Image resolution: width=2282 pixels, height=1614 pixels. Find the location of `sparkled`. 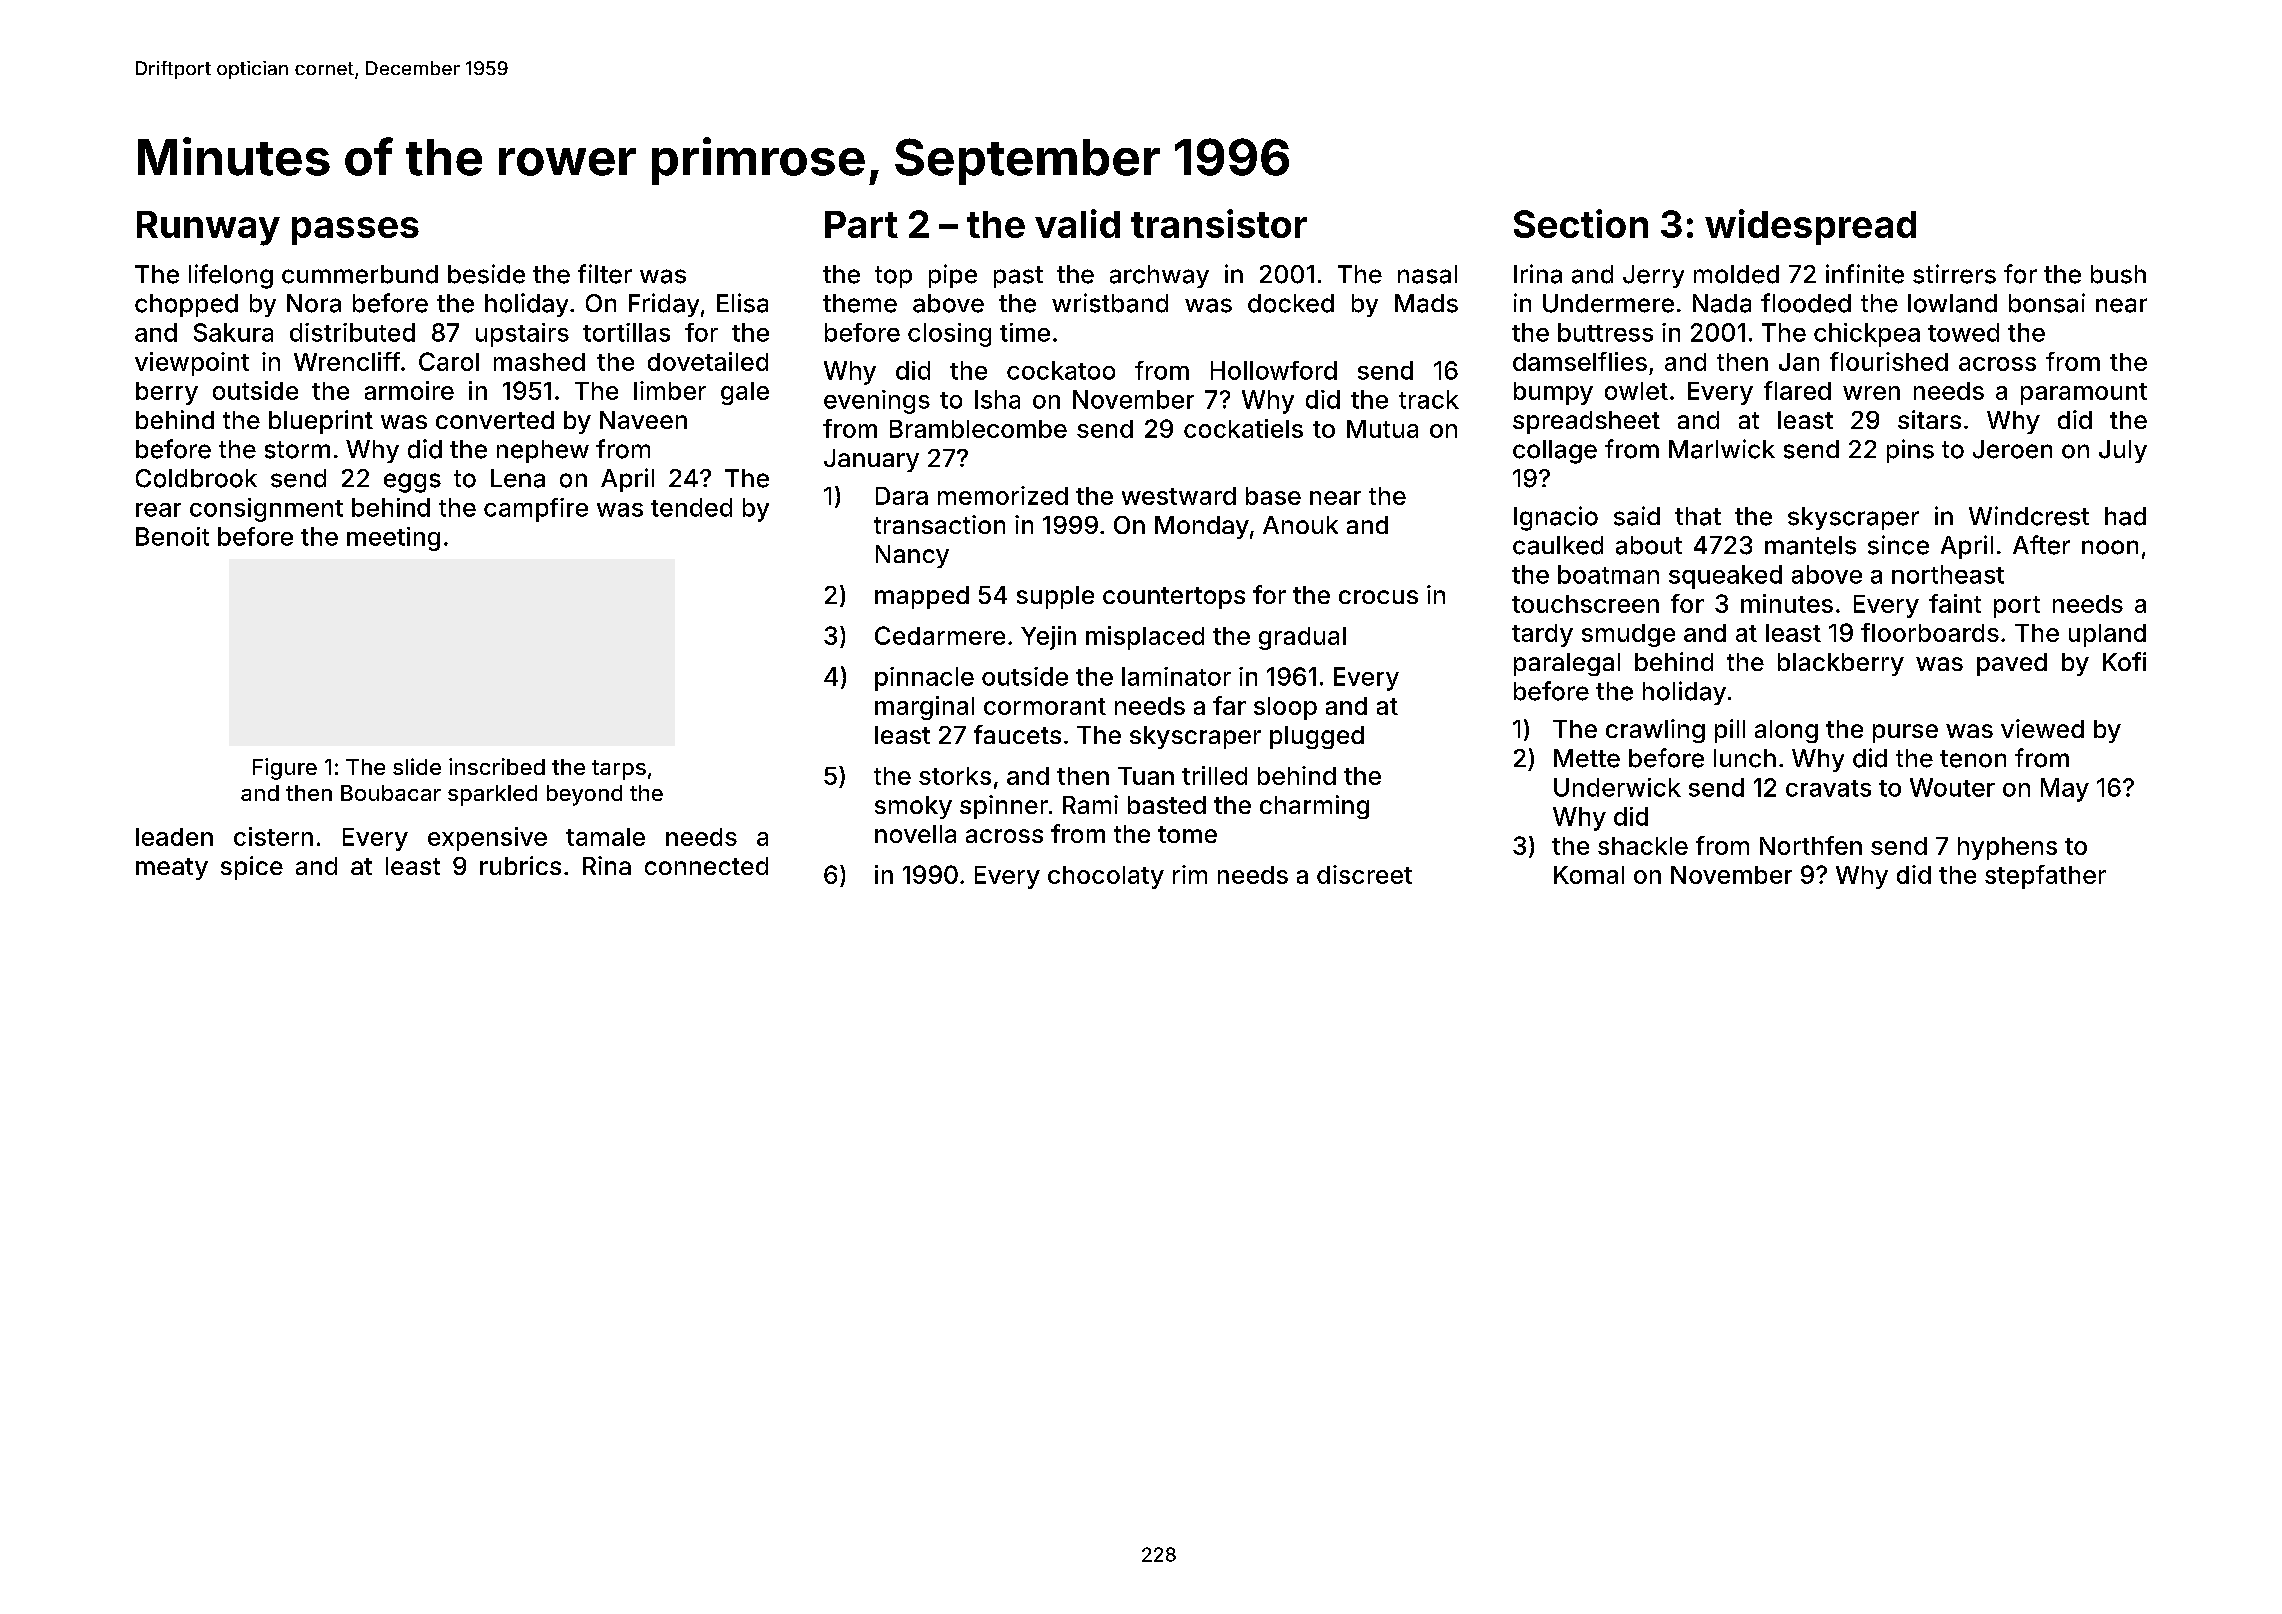

sparkled is located at coordinates (492, 795).
